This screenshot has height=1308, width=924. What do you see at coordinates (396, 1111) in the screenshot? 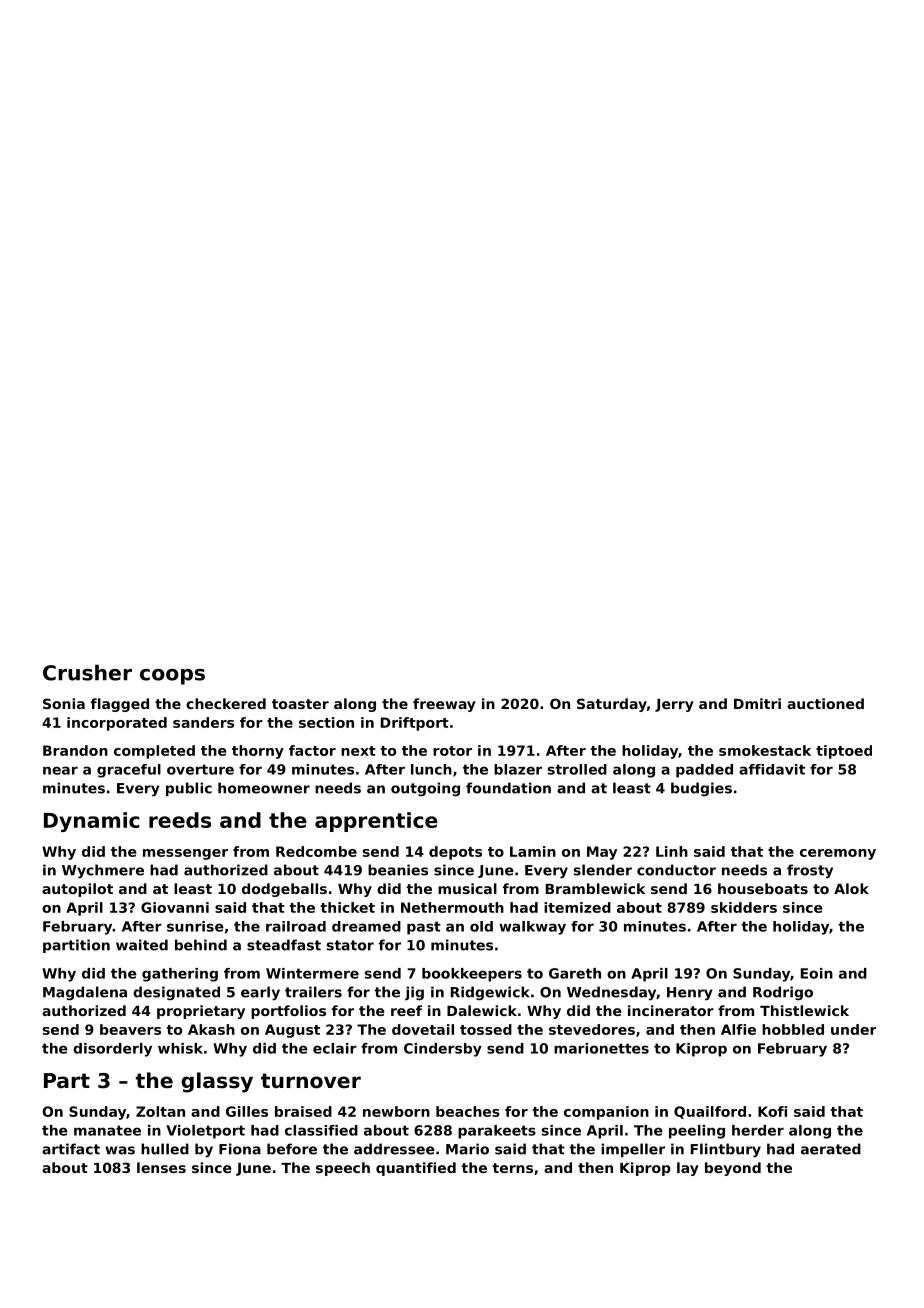
I see `newborn` at bounding box center [396, 1111].
